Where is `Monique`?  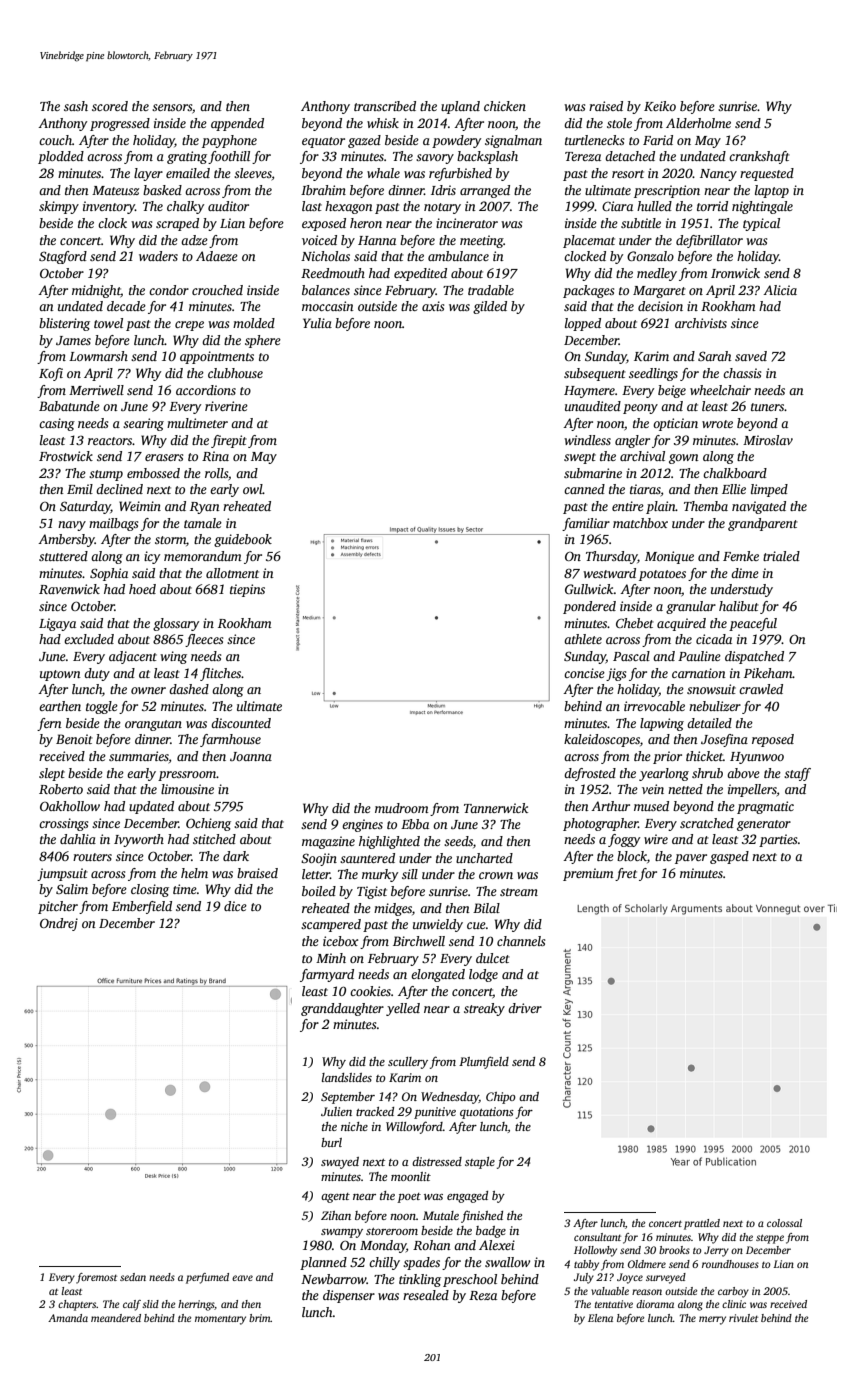 Monique is located at coordinates (669, 557).
